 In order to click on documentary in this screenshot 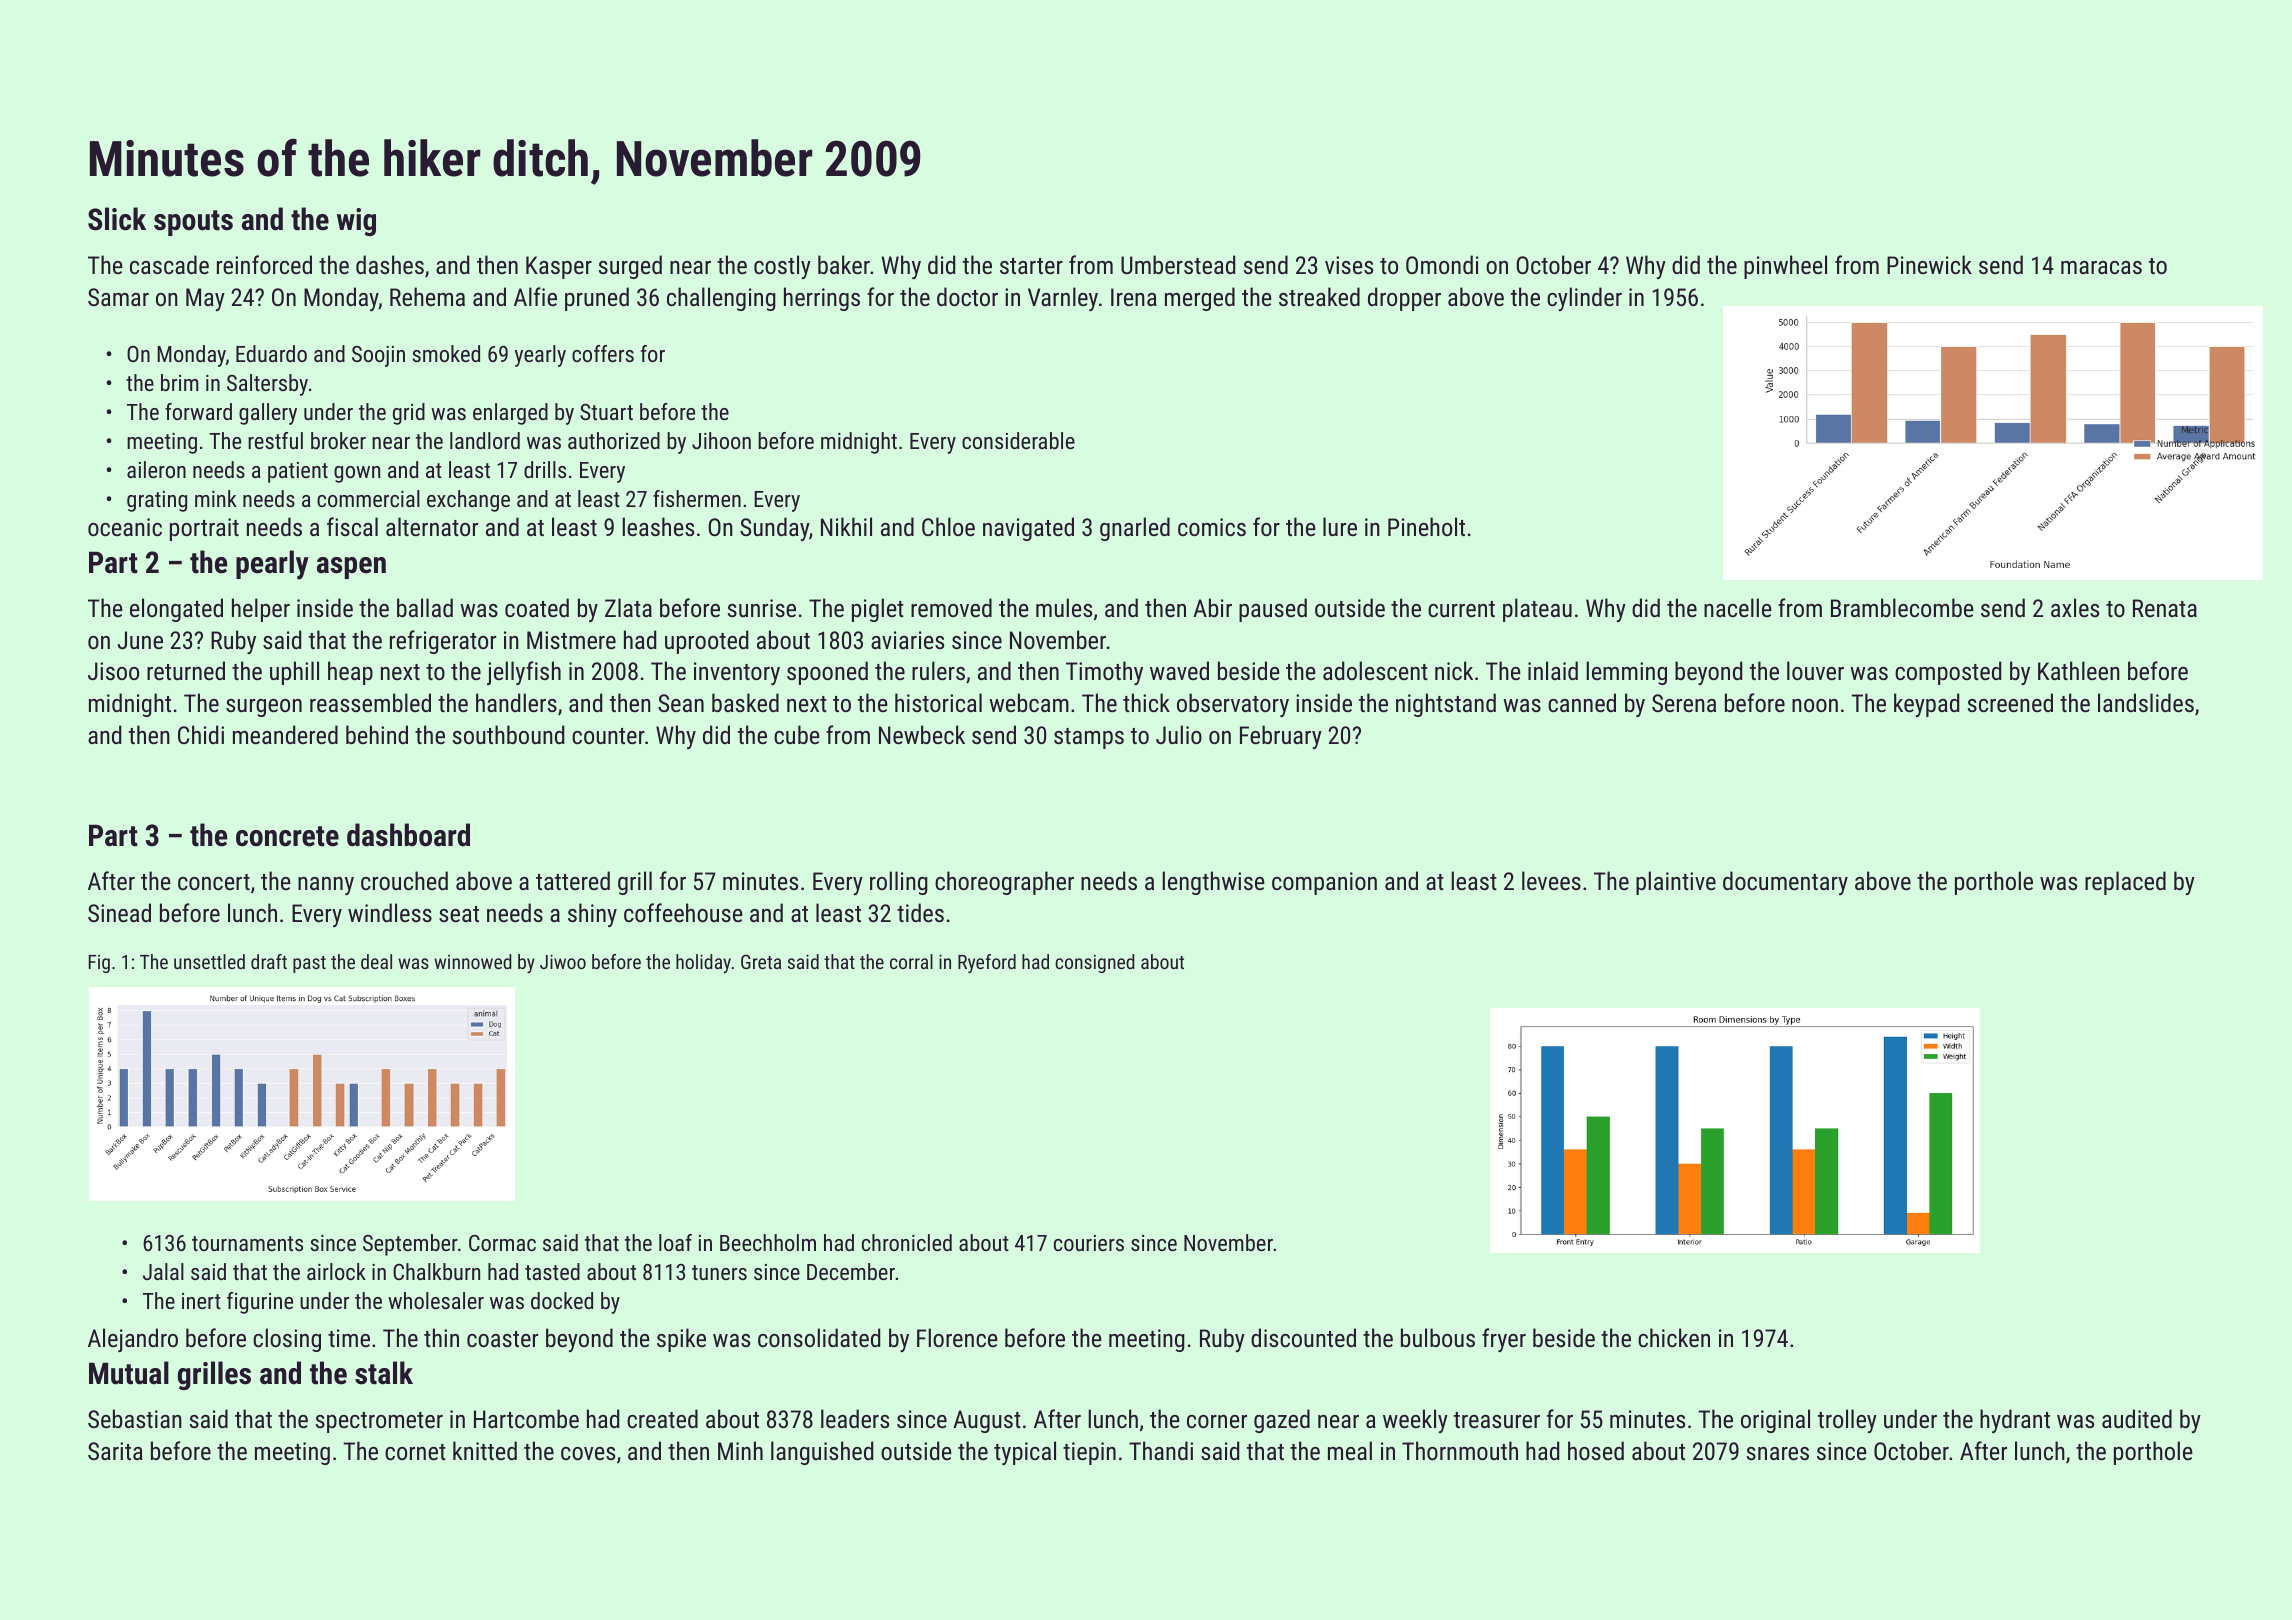, I will do `click(1785, 883)`.
